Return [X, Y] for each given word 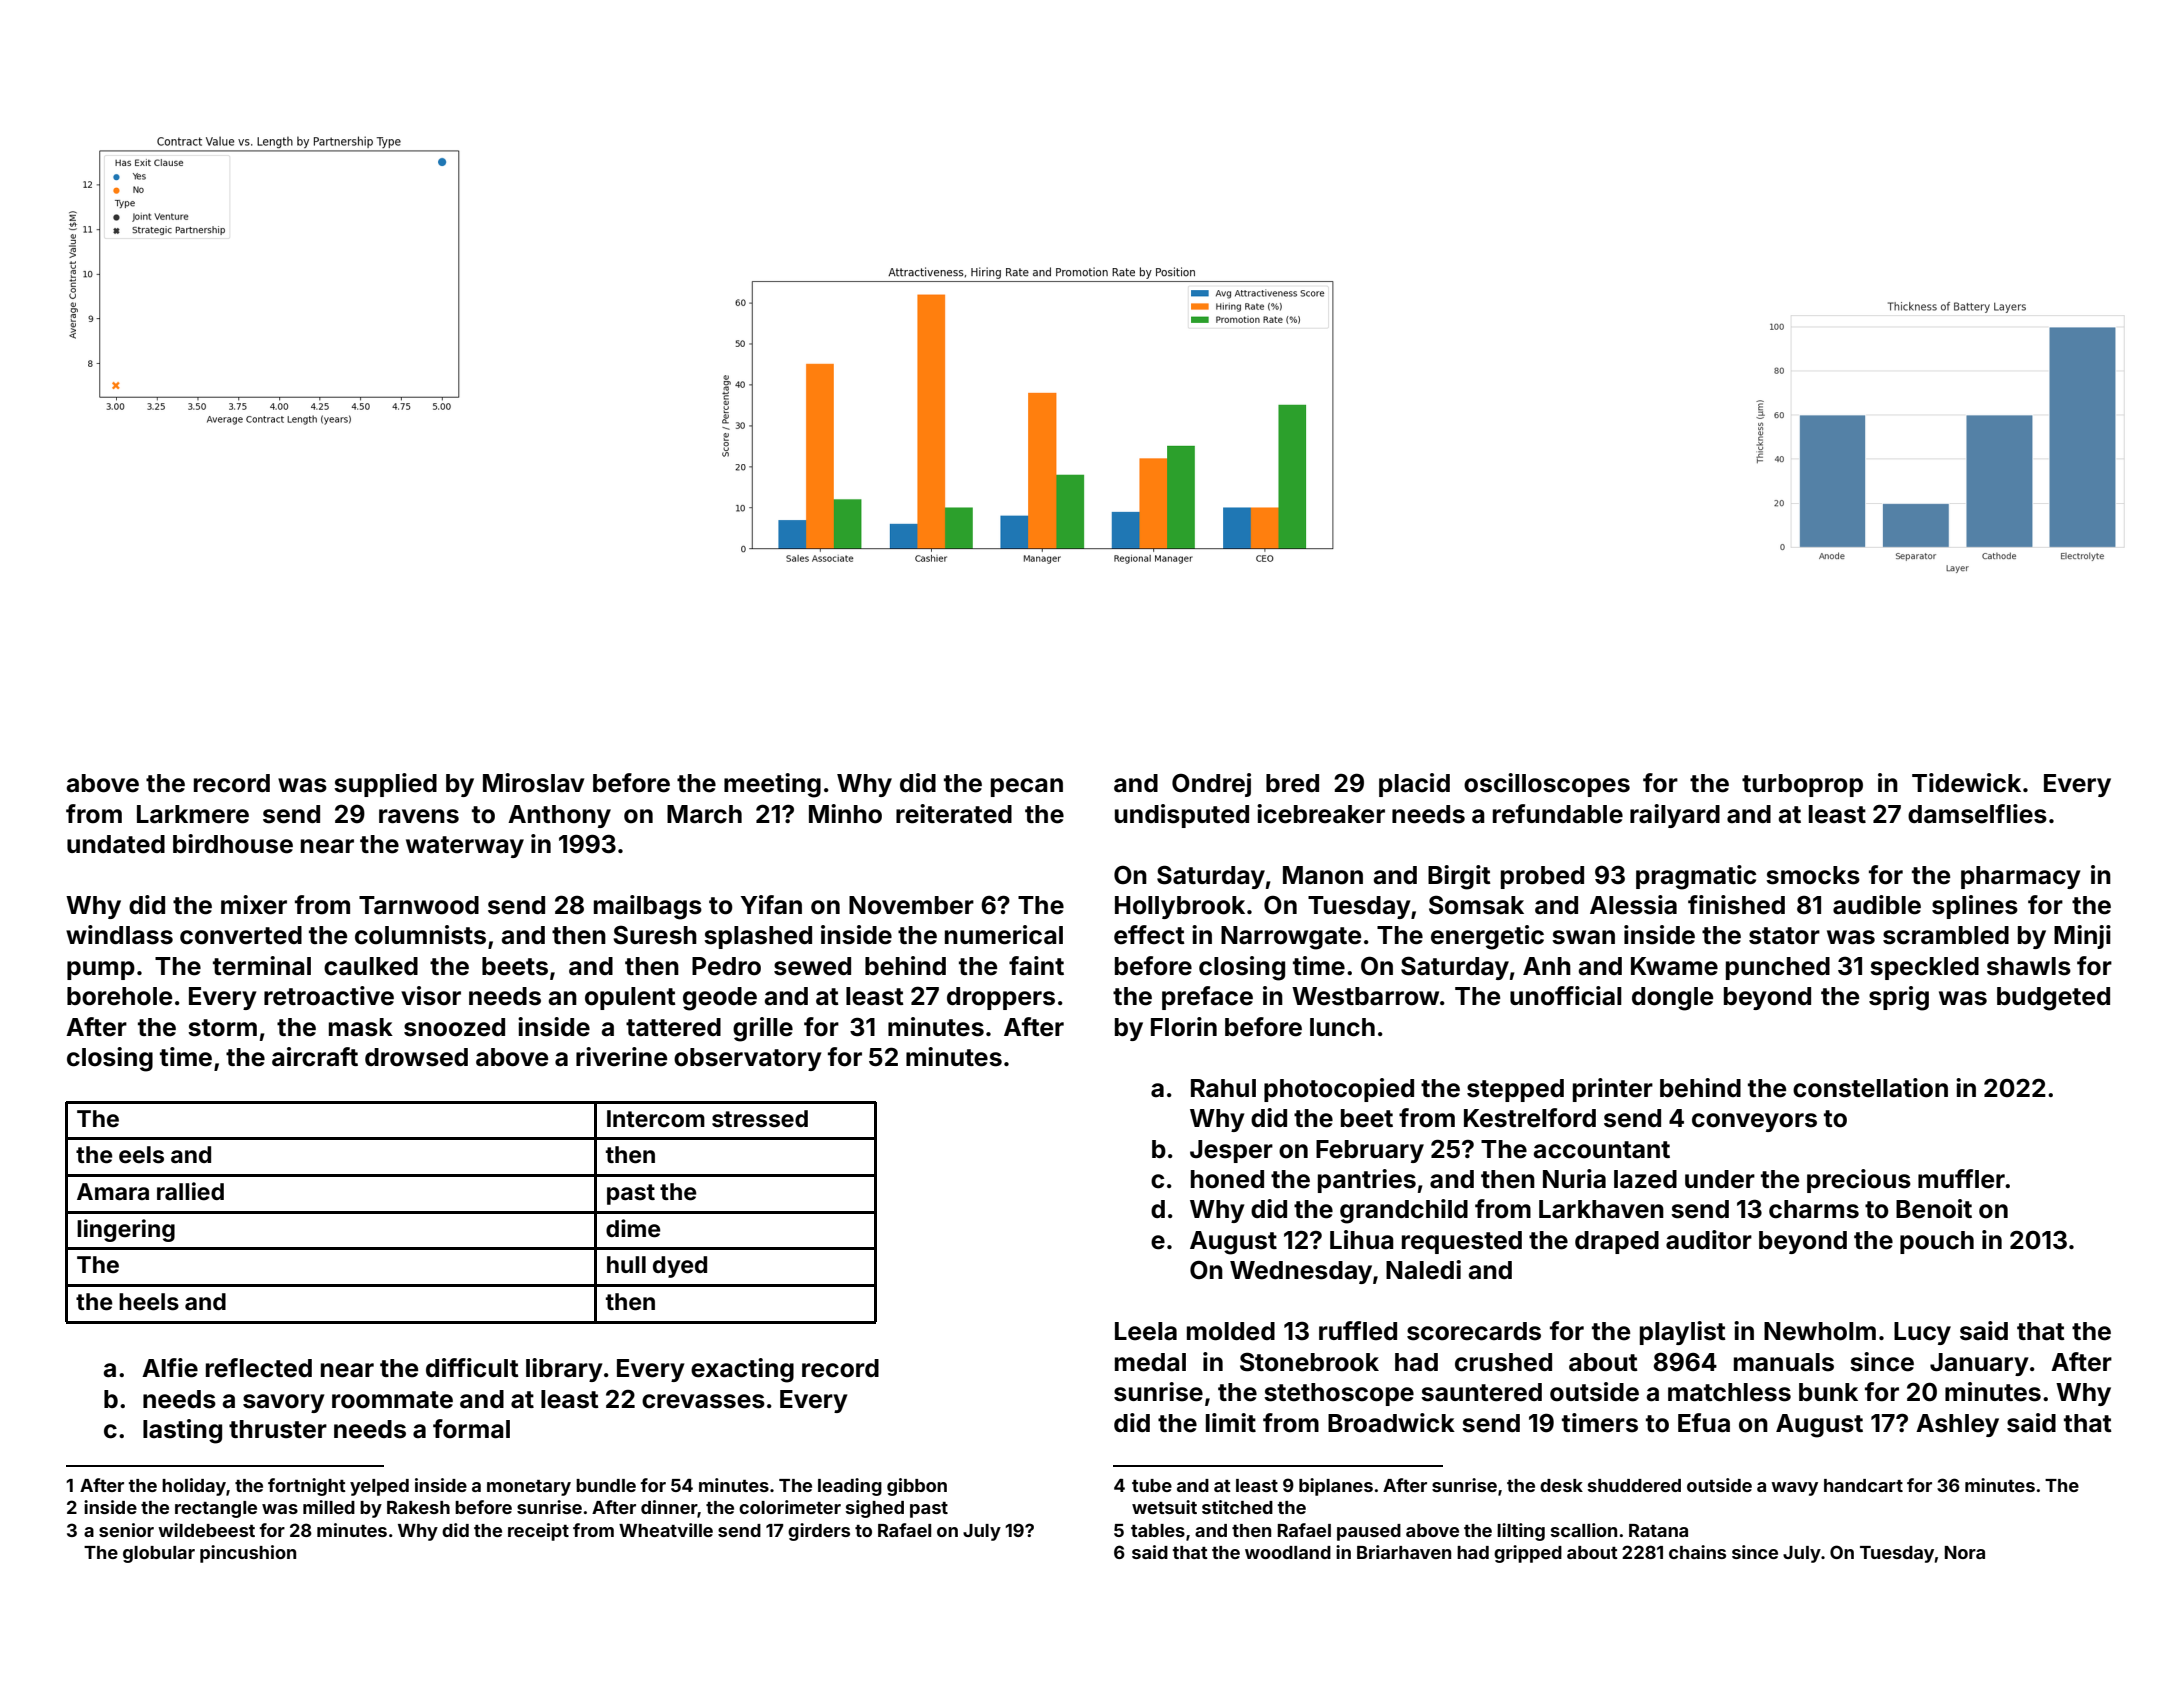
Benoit [1934, 1209]
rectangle [216, 1509]
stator [1784, 936]
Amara [113, 1191]
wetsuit [1164, 1507]
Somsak [1476, 905]
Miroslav [533, 783]
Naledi [1423, 1270]
